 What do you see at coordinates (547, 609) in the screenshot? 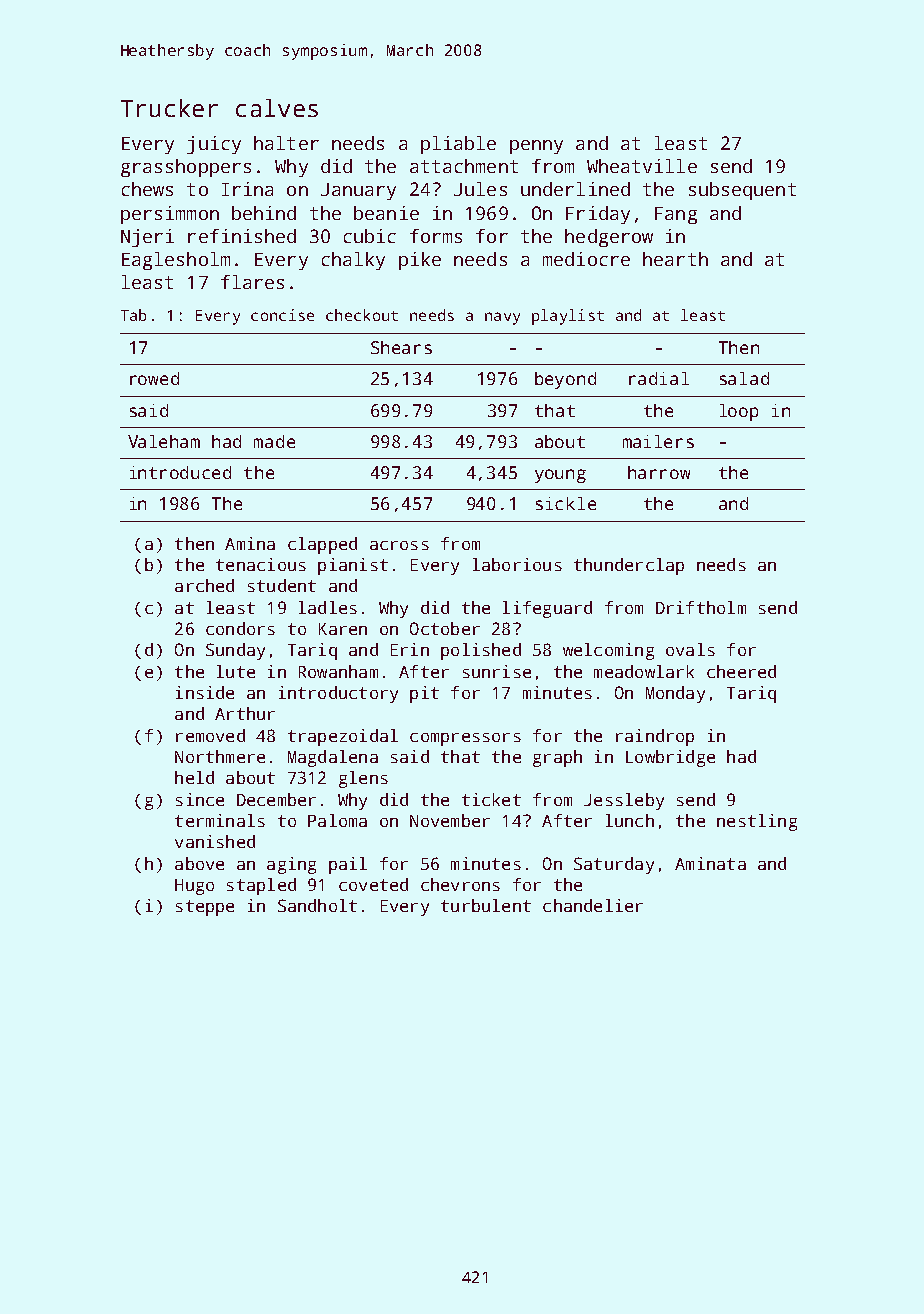
I see `lifeguard` at bounding box center [547, 609].
